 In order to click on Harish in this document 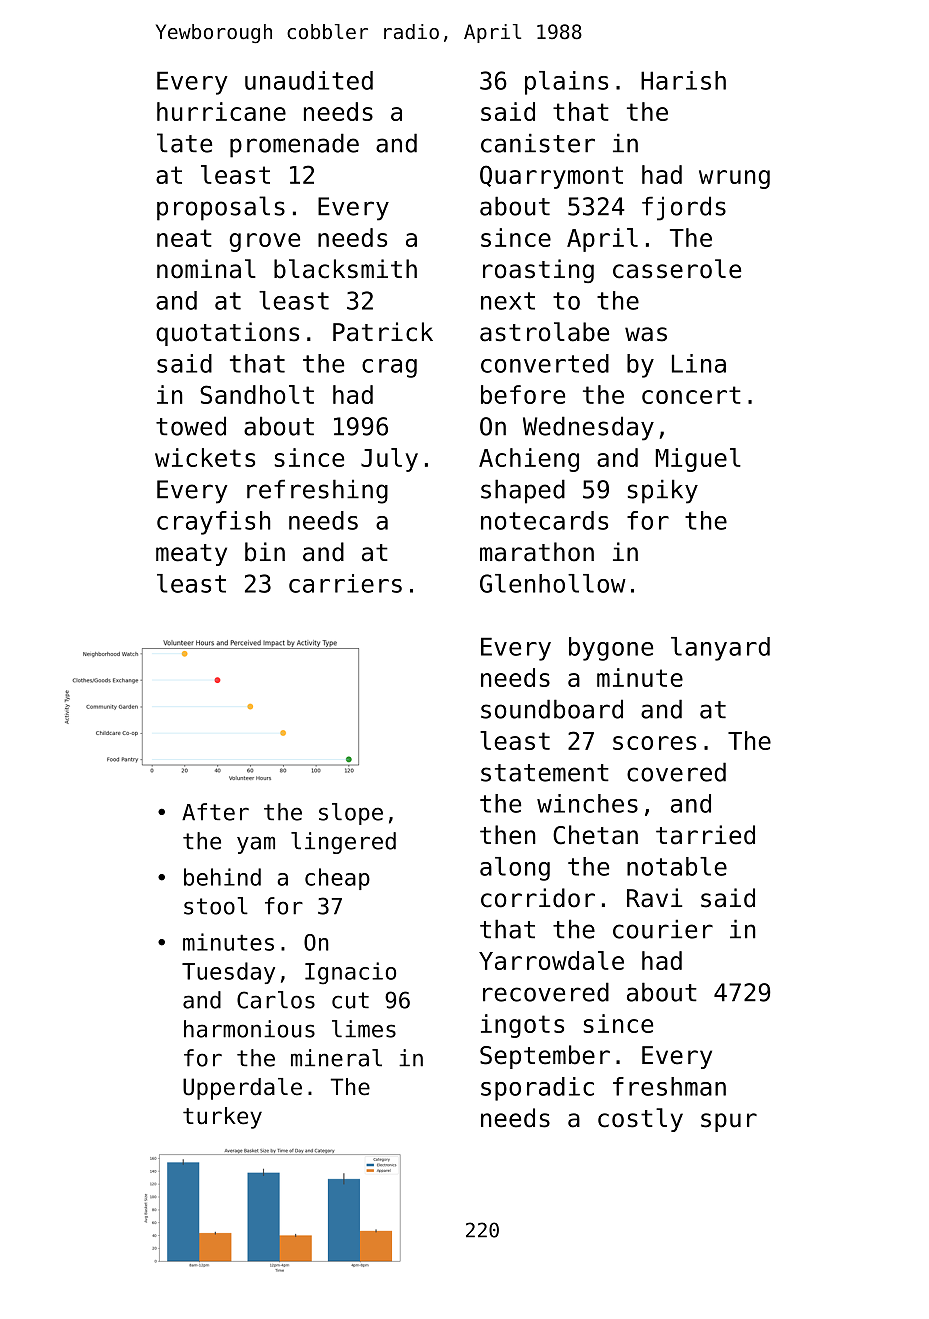, I will do `click(683, 80)`.
